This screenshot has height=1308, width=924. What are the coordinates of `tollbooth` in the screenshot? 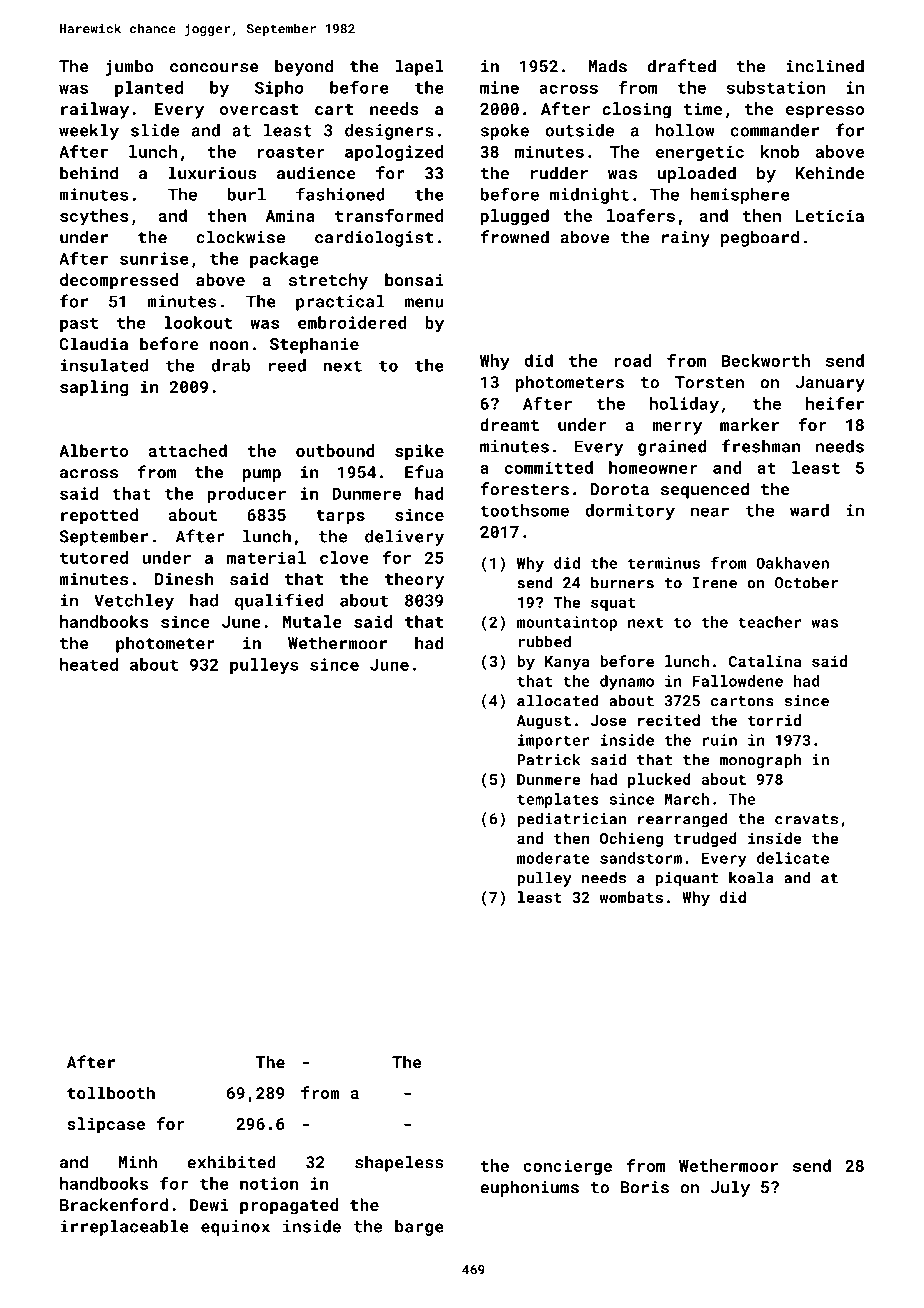 It's located at (111, 1092).
